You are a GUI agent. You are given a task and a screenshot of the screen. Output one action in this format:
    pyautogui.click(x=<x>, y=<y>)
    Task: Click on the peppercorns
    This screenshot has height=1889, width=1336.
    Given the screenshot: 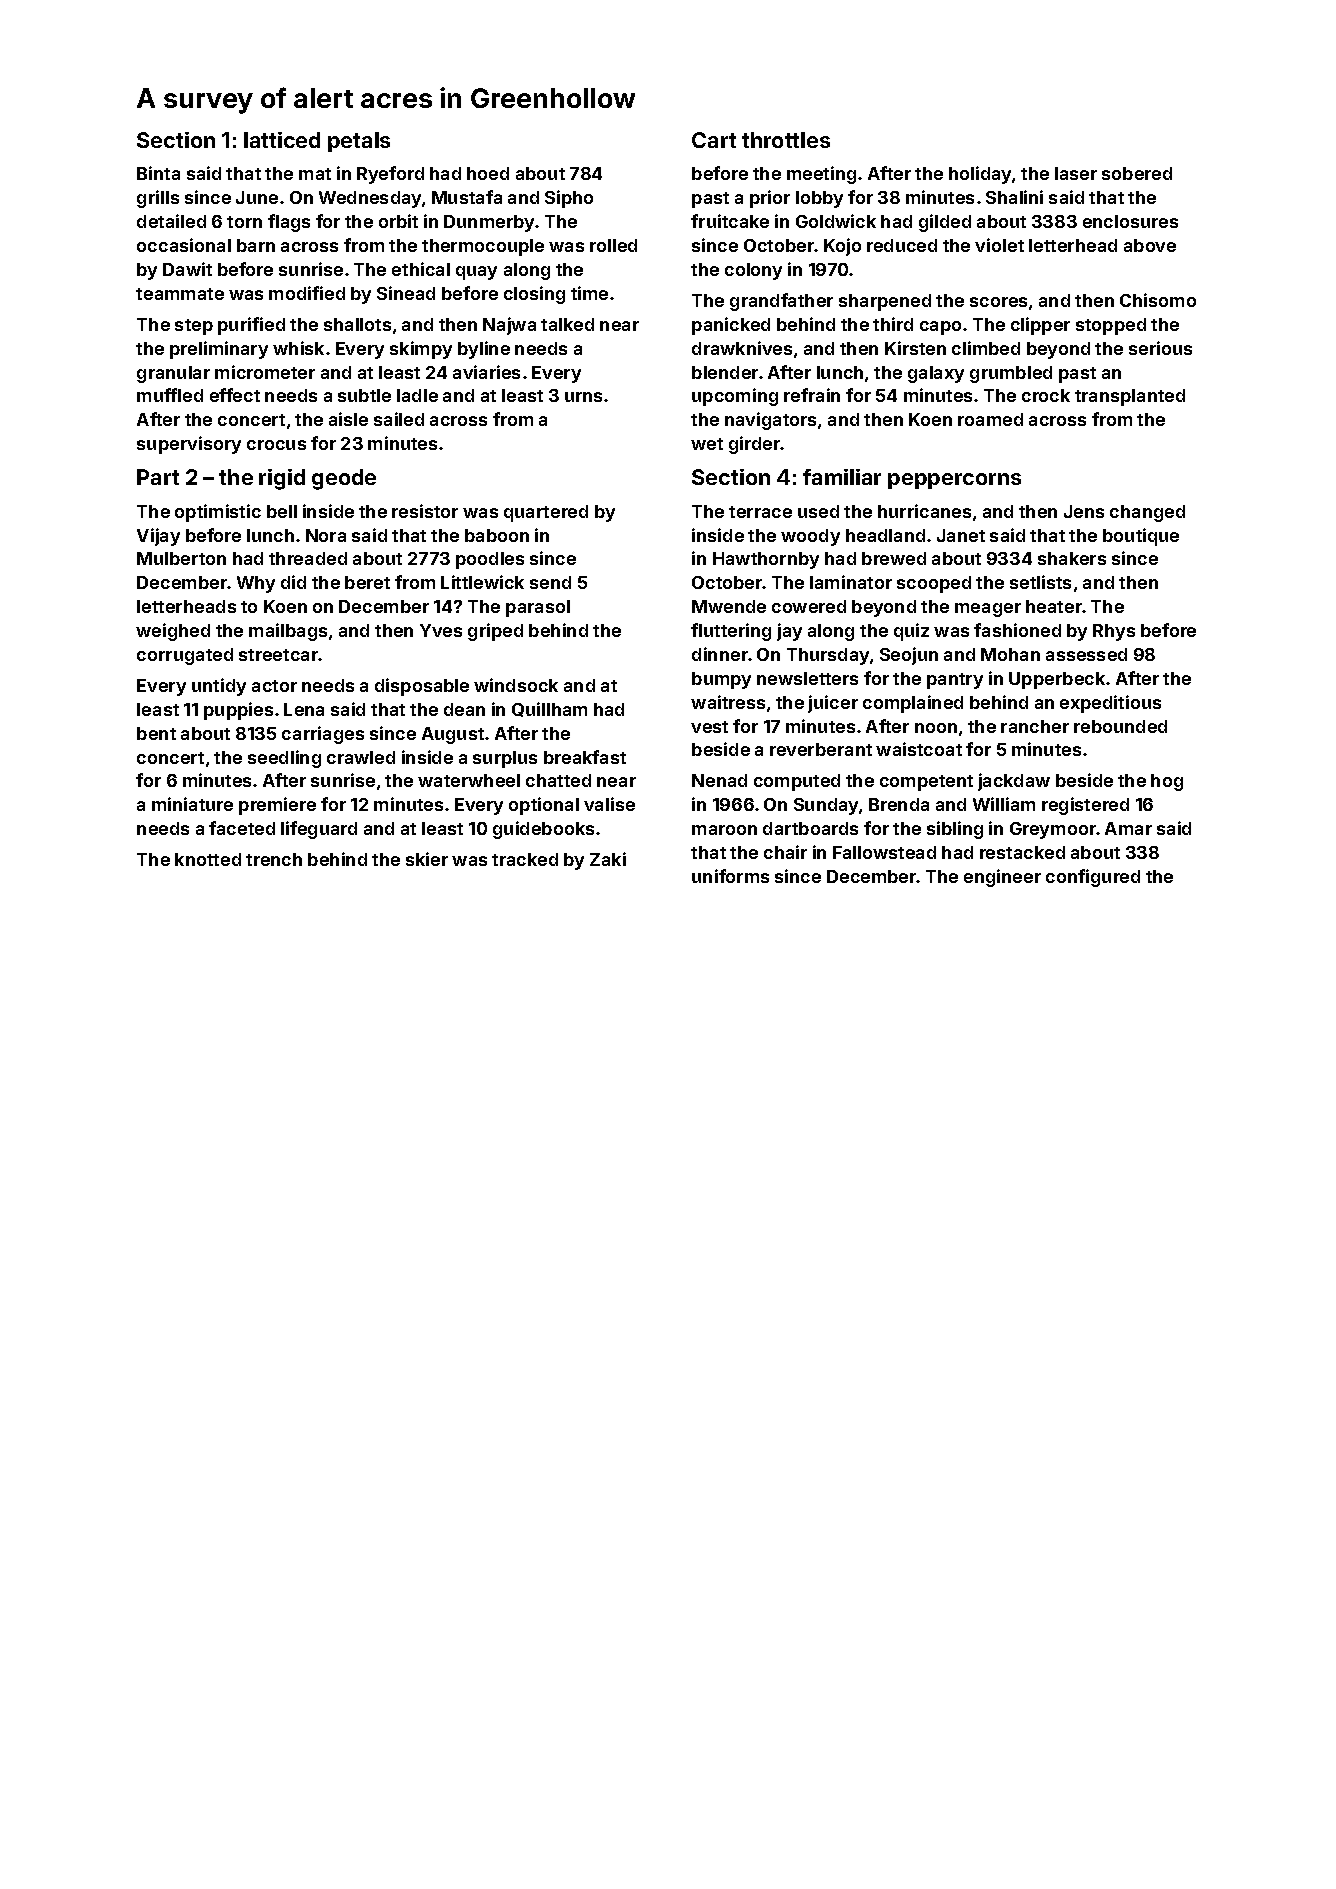 What is the action you would take?
    pyautogui.click(x=954, y=481)
